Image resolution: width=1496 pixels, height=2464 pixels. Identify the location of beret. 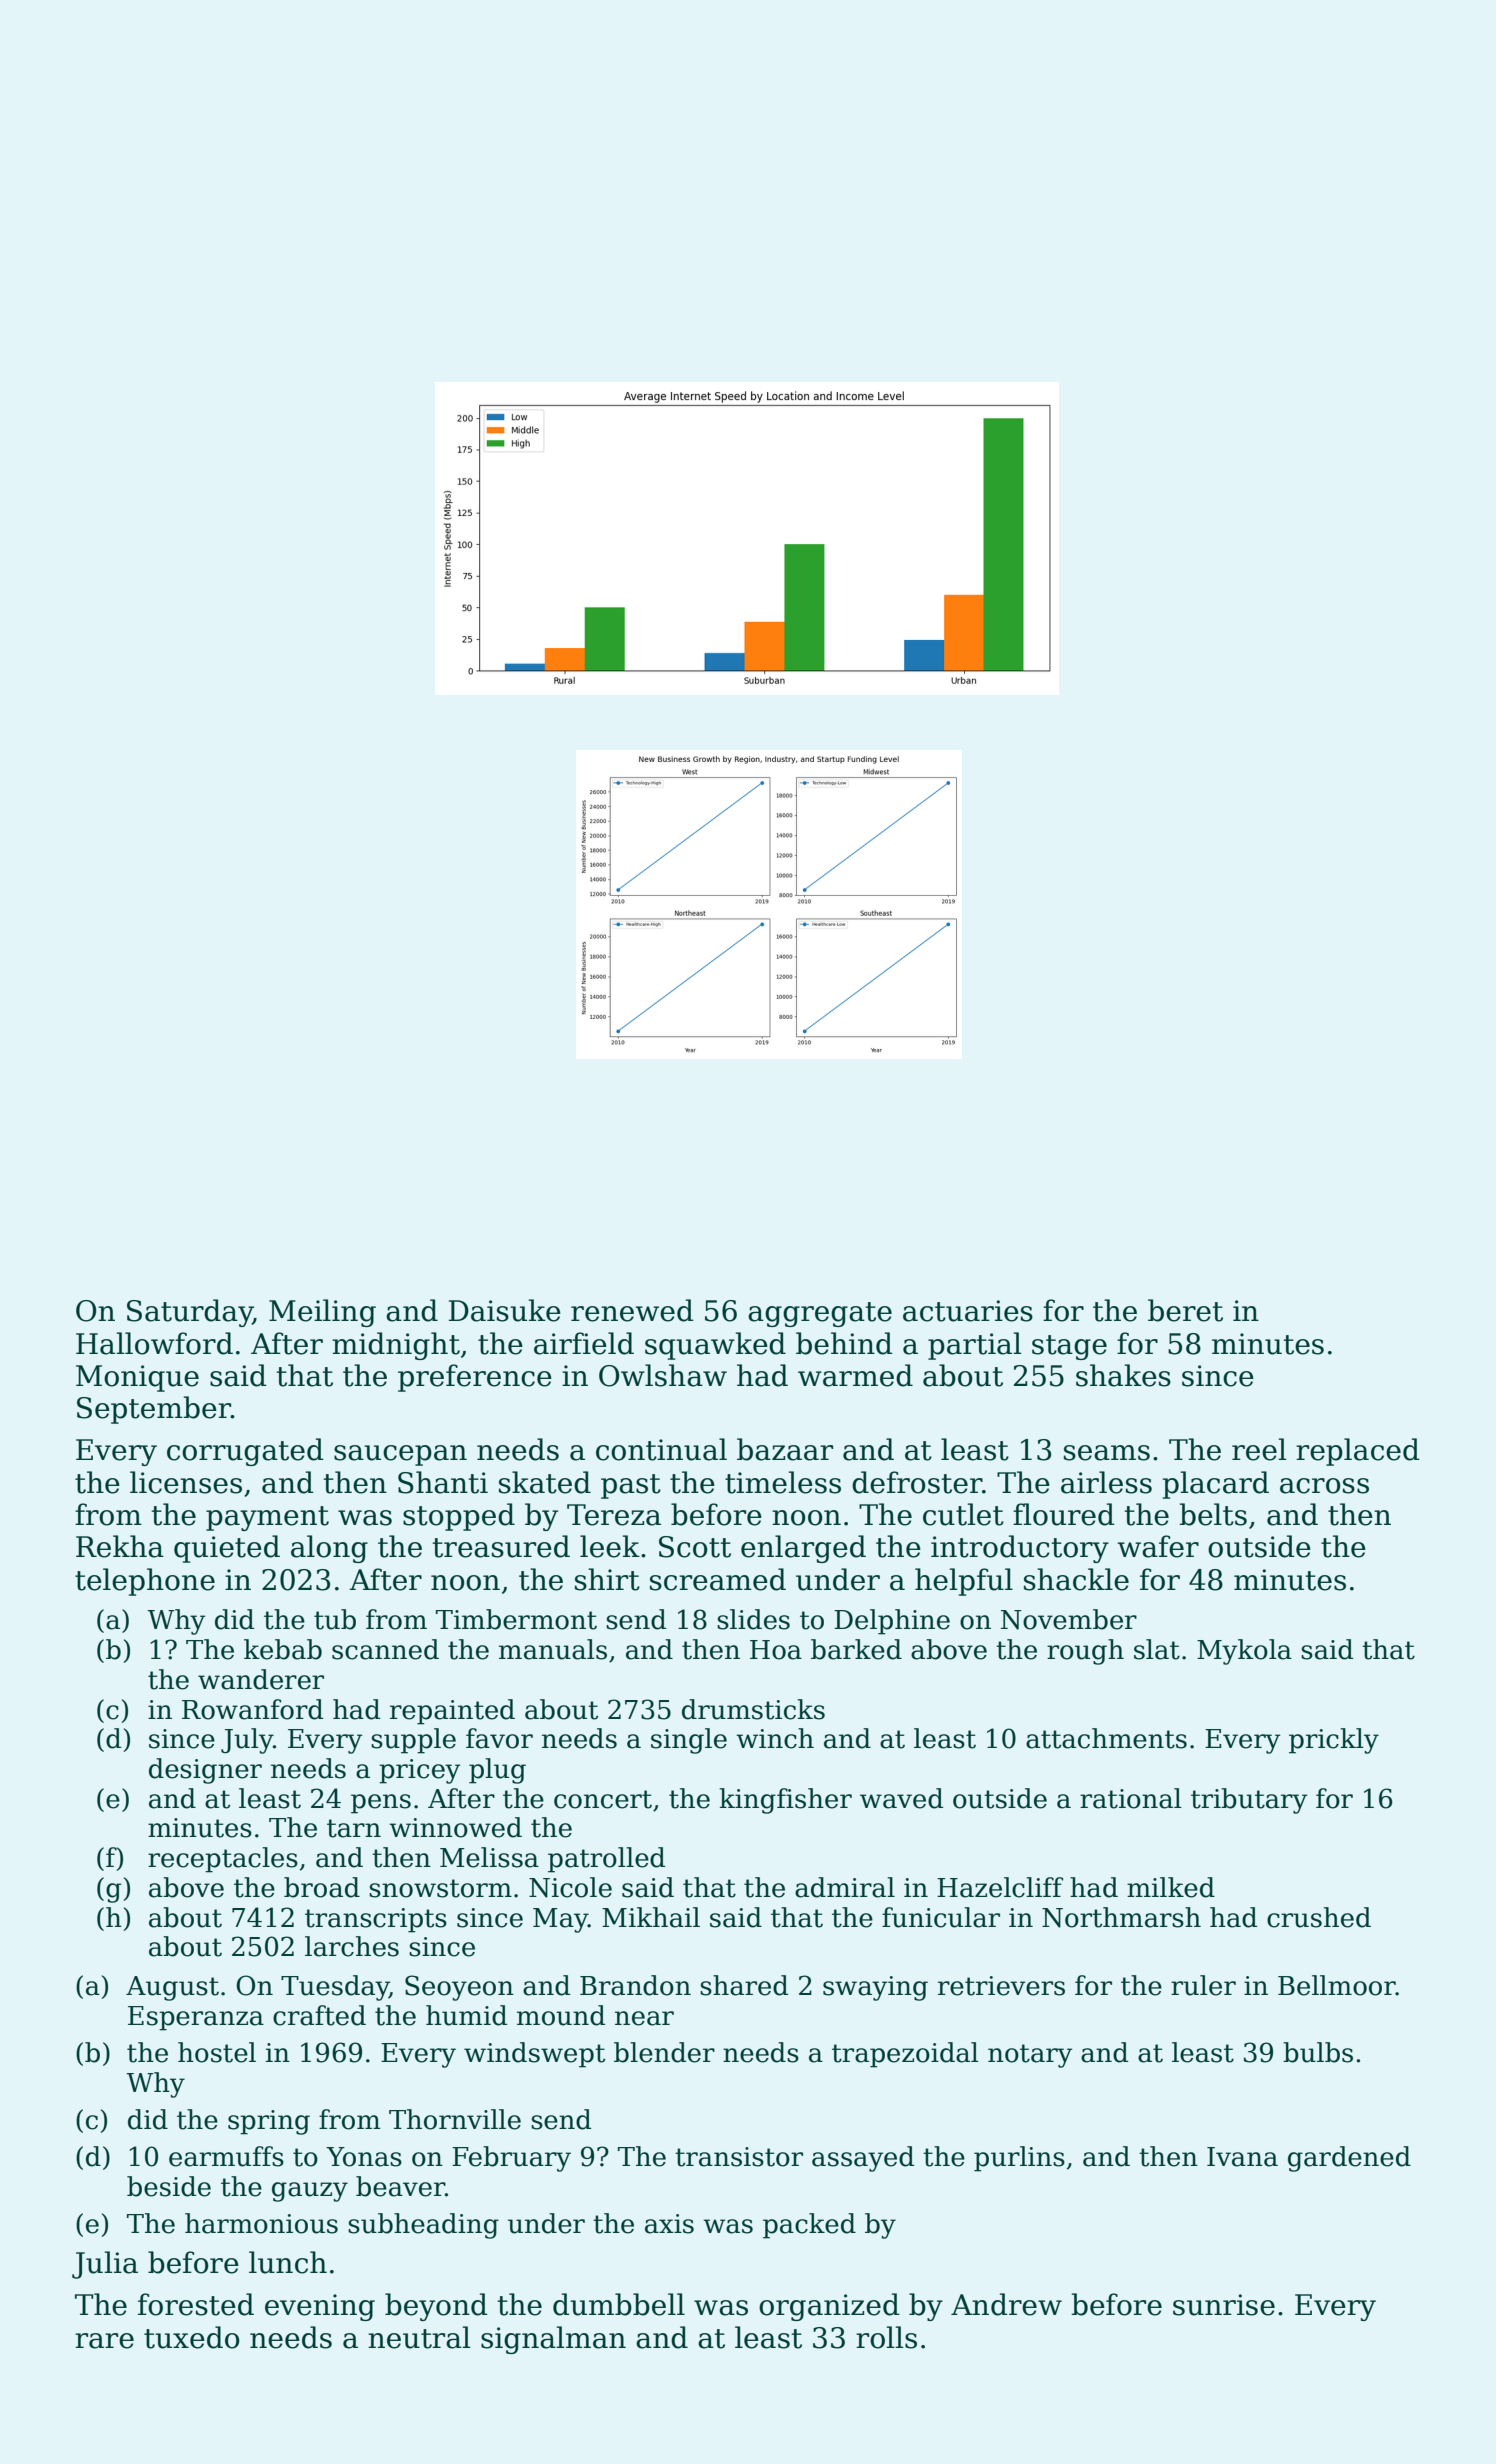
(1185, 1310).
